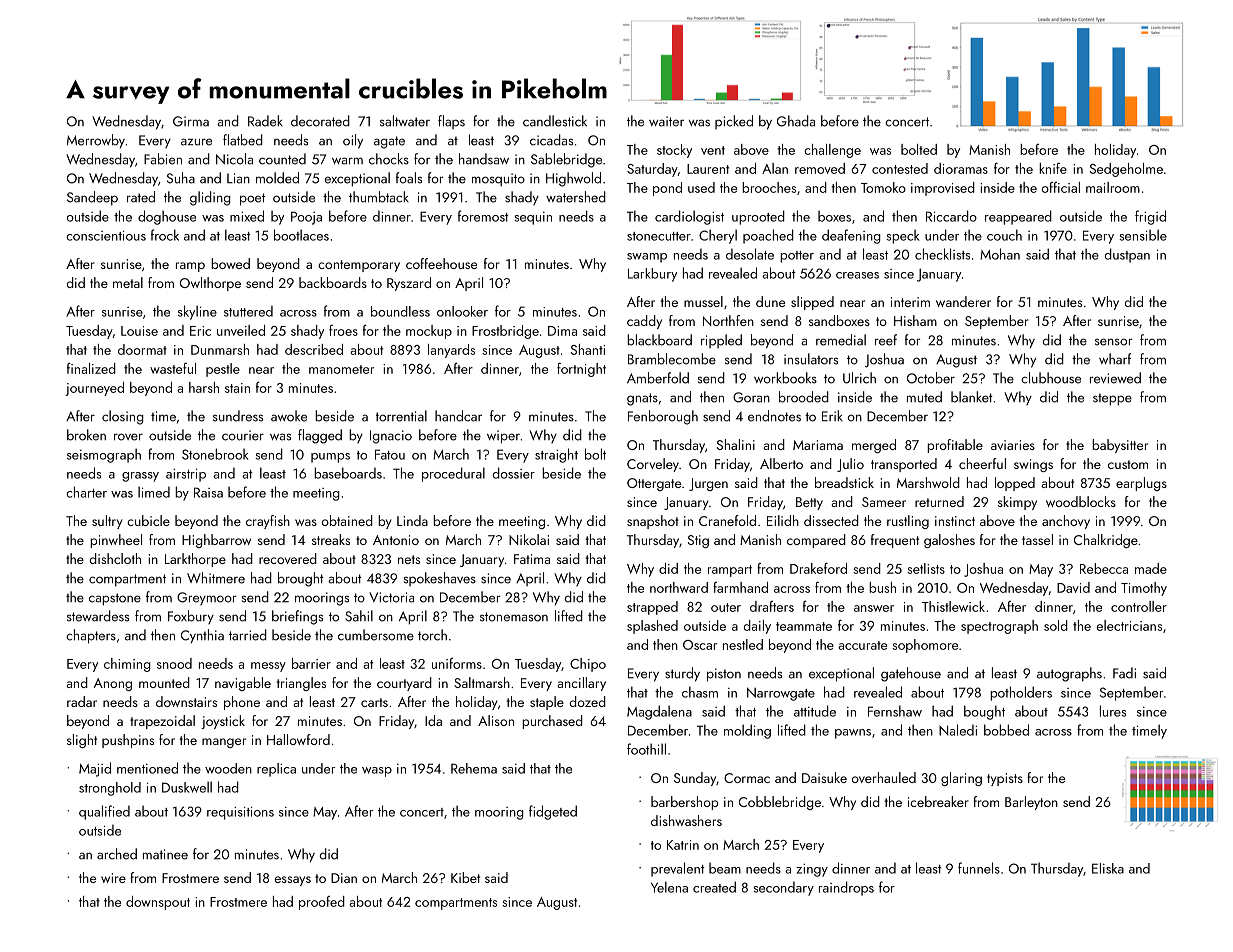 The image size is (1233, 952). What do you see at coordinates (669, 887) in the screenshot?
I see `Yelena` at bounding box center [669, 887].
